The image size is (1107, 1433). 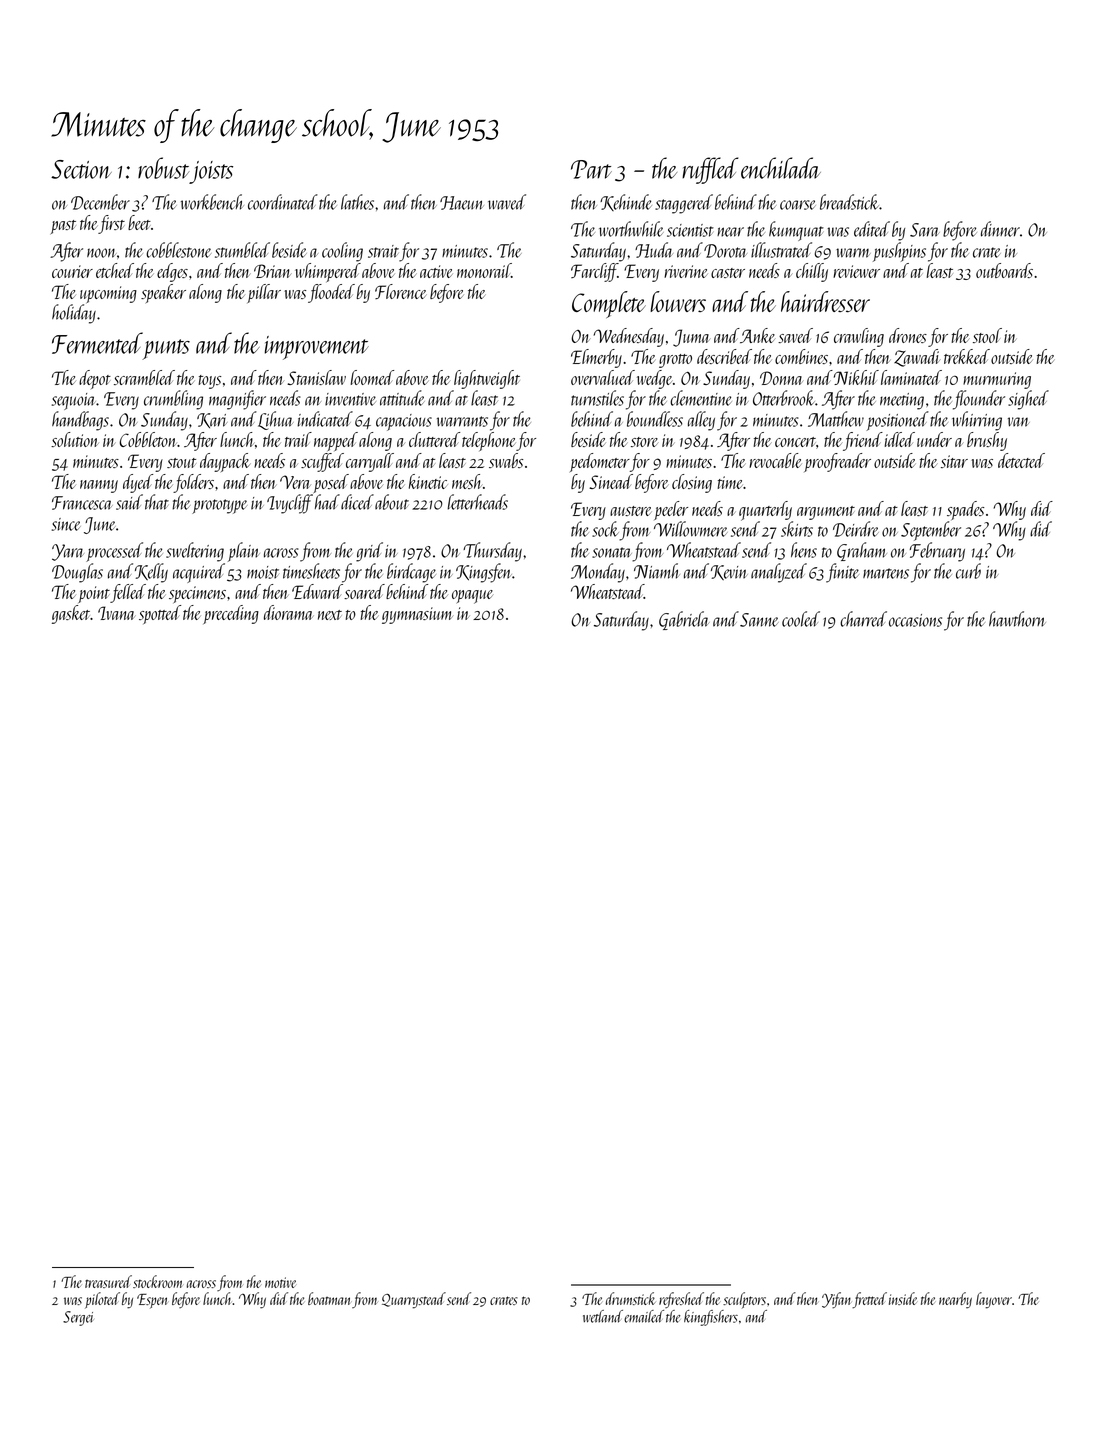 I want to click on Kevin, so click(x=729, y=572).
